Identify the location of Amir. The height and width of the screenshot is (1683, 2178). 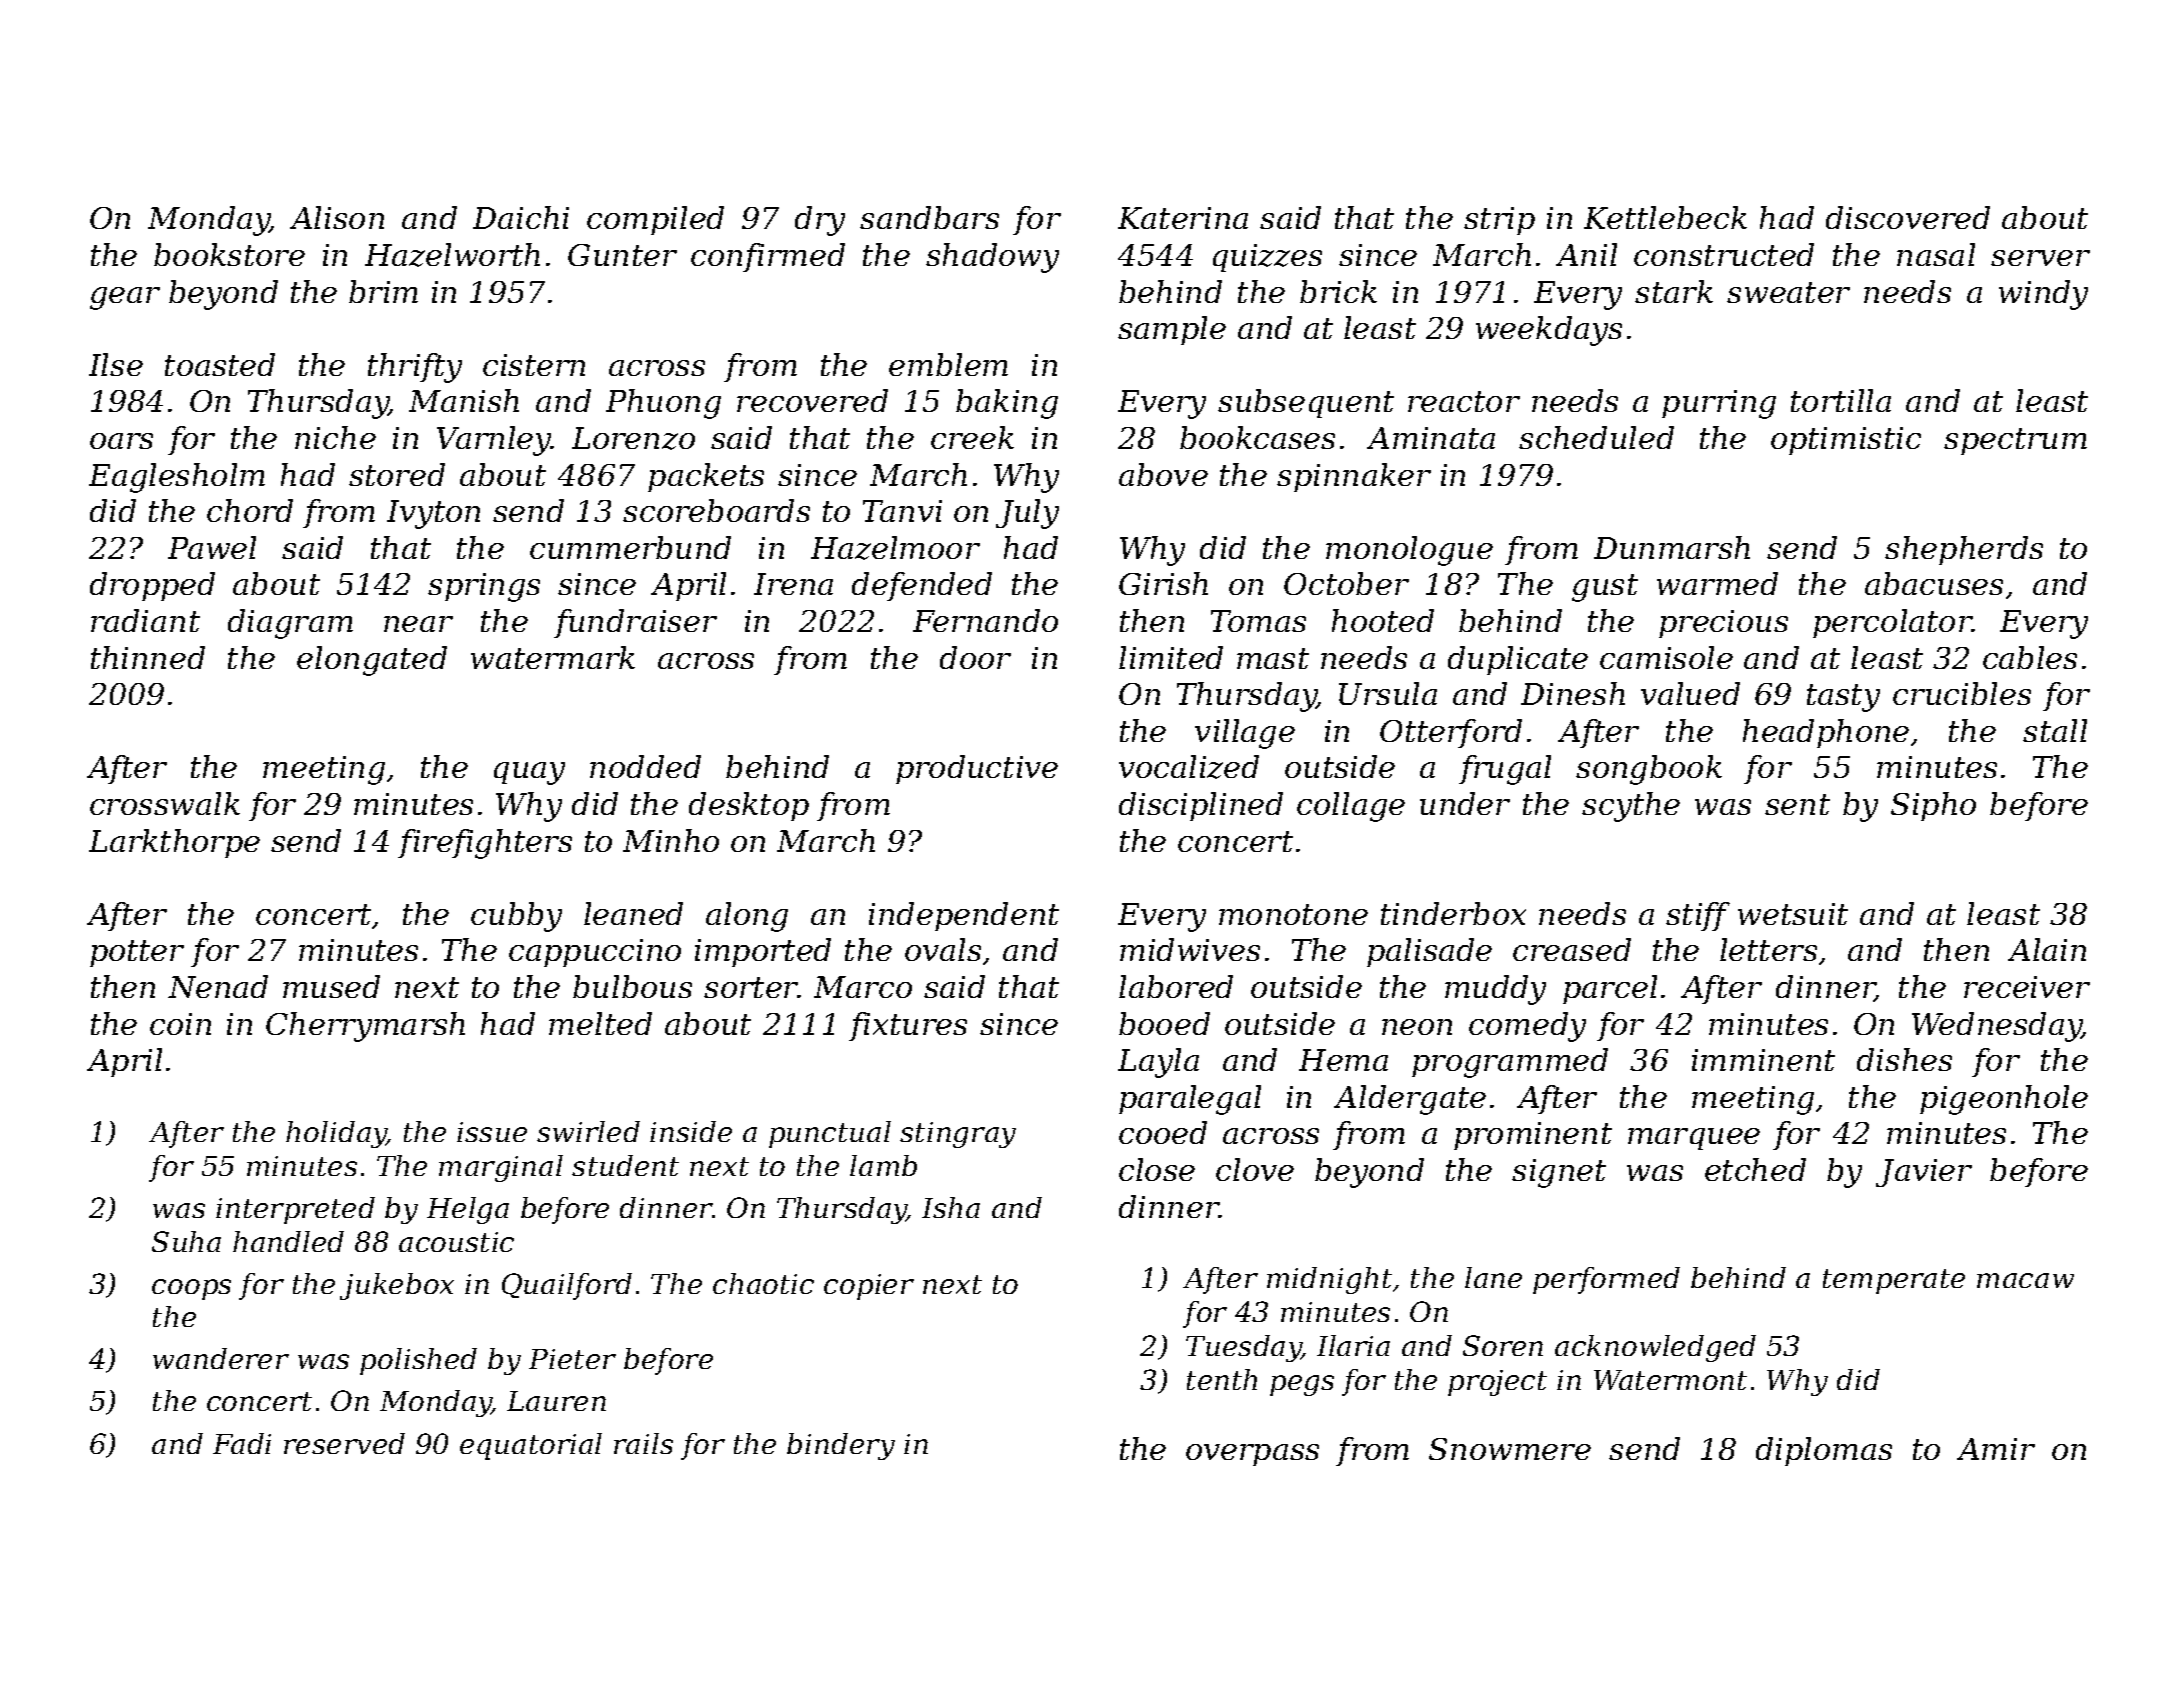
(1996, 1449).
